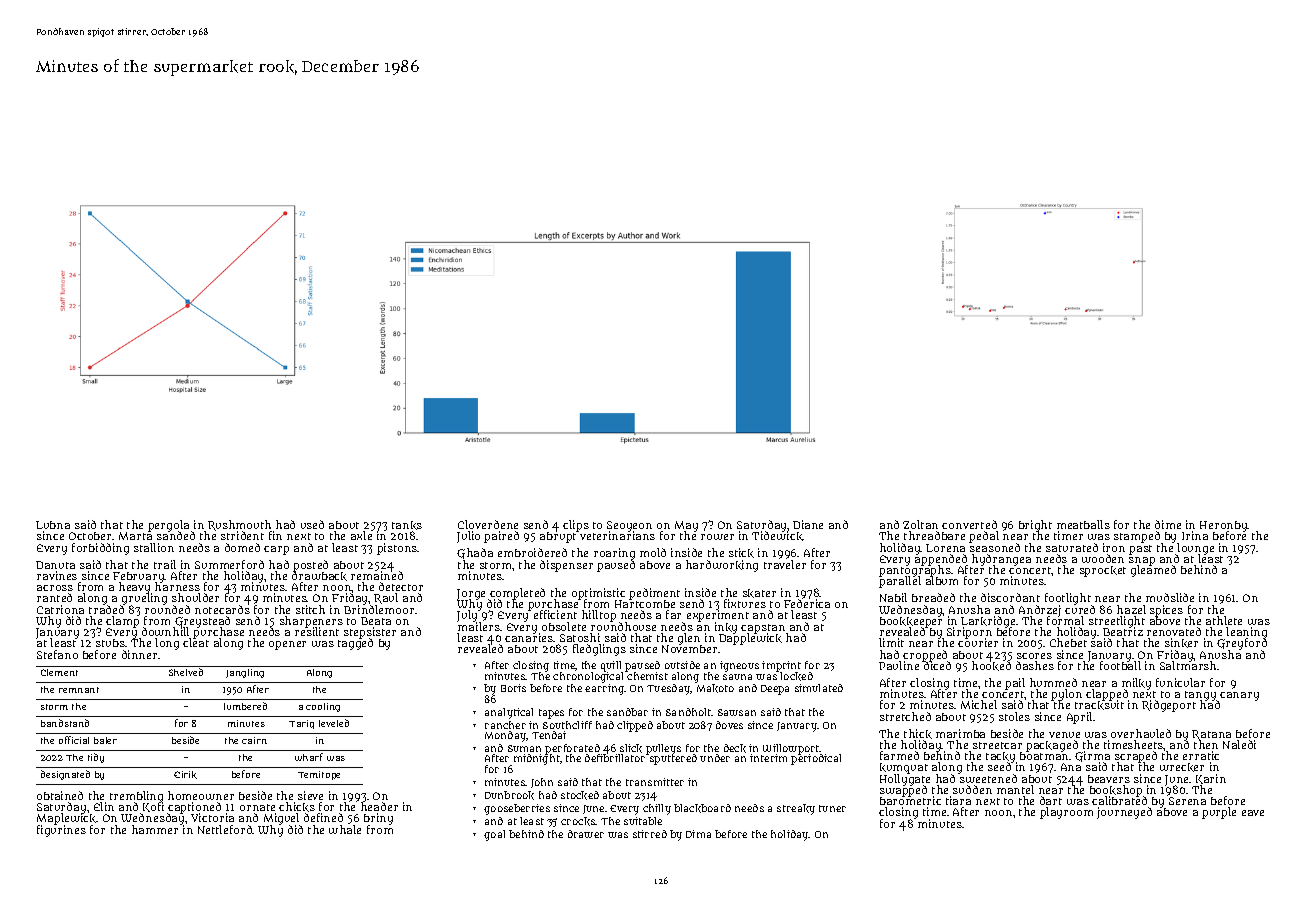  What do you see at coordinates (57, 575) in the screenshot?
I see `ravines` at bounding box center [57, 575].
